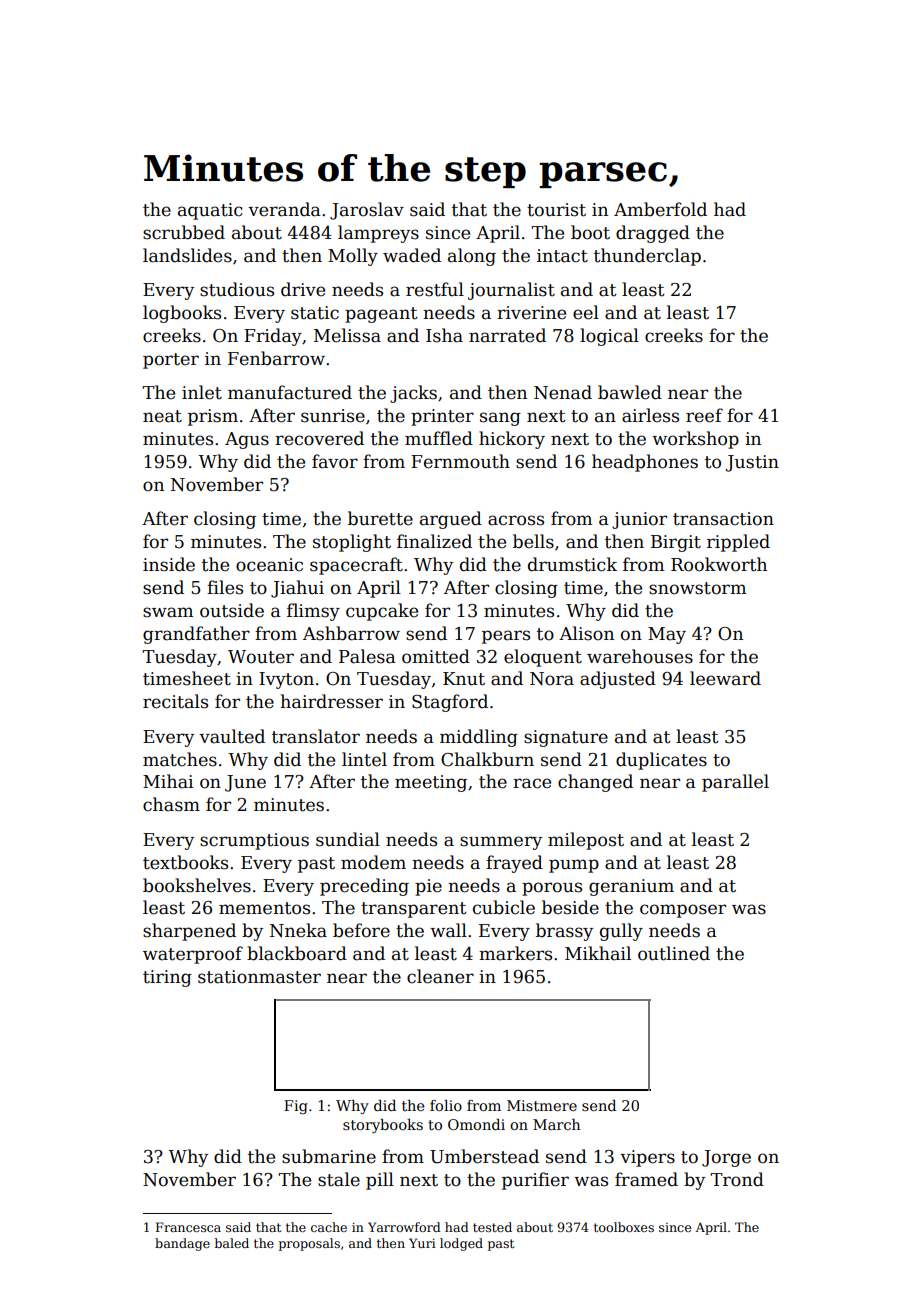  I want to click on cupcake, so click(382, 612).
